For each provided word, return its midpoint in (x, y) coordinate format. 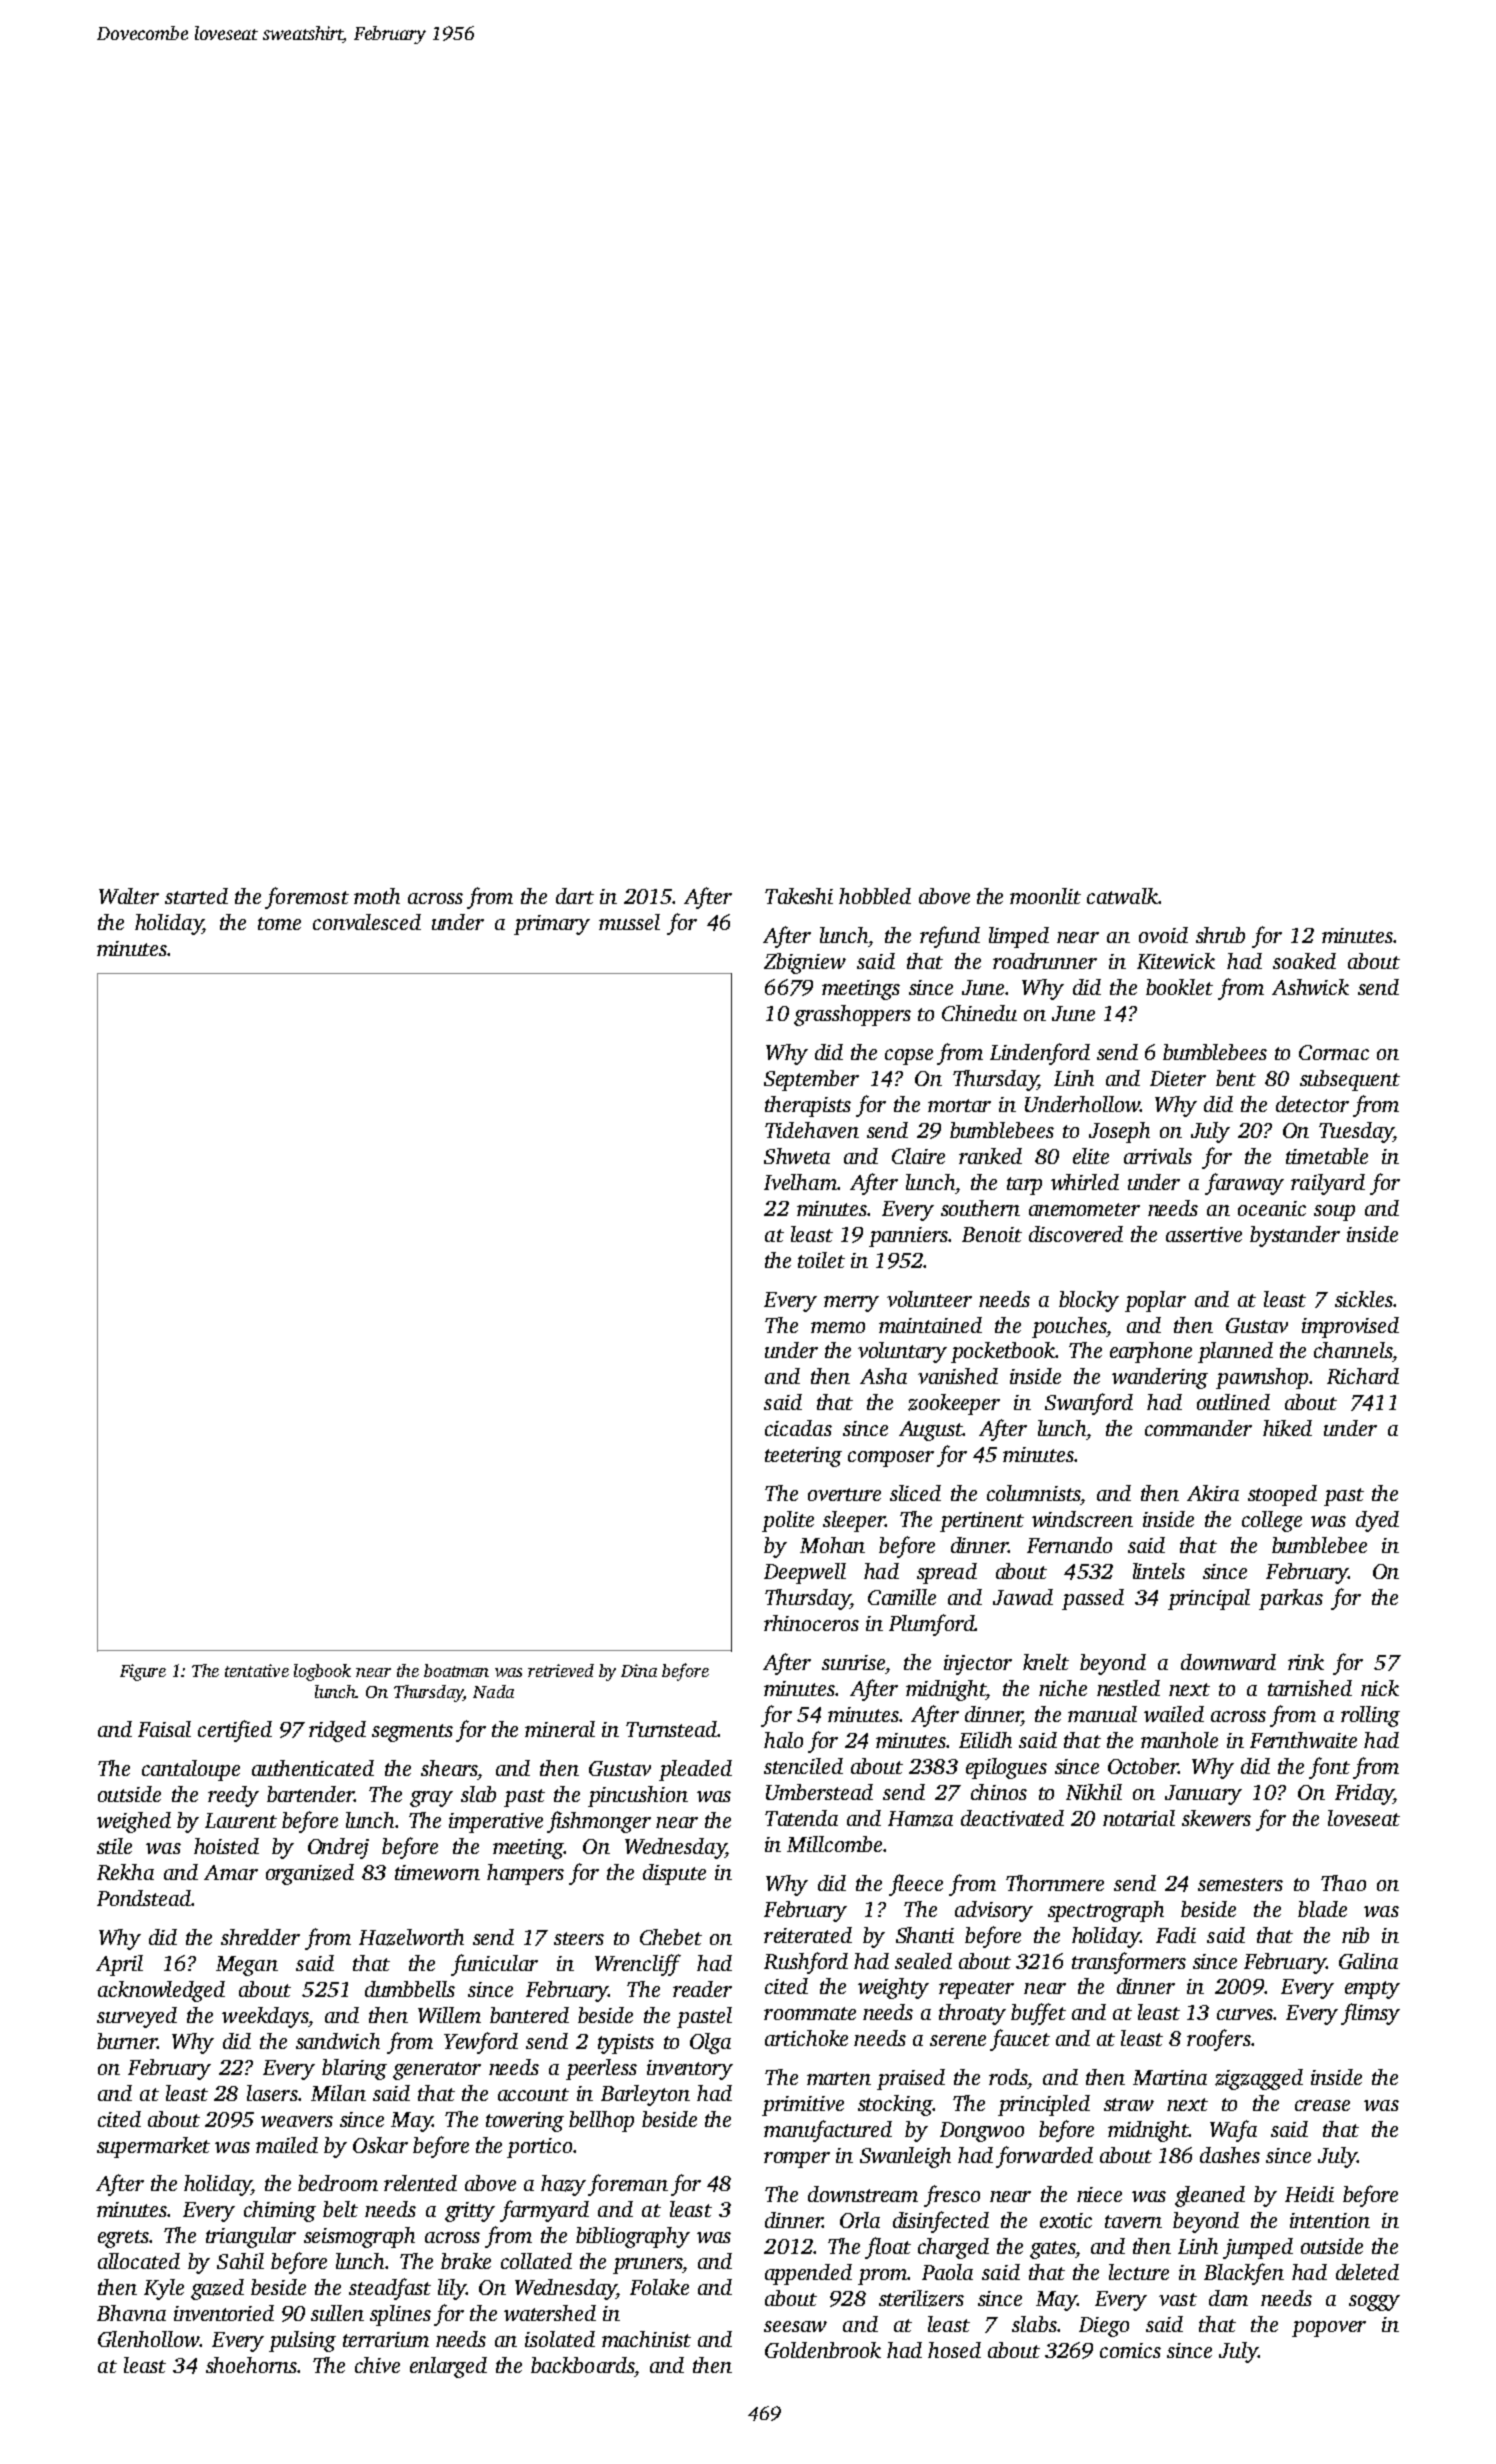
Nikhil (1094, 1792)
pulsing (302, 2341)
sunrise (853, 1662)
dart (575, 896)
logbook (322, 1672)
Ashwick (1310, 987)
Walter (129, 896)
